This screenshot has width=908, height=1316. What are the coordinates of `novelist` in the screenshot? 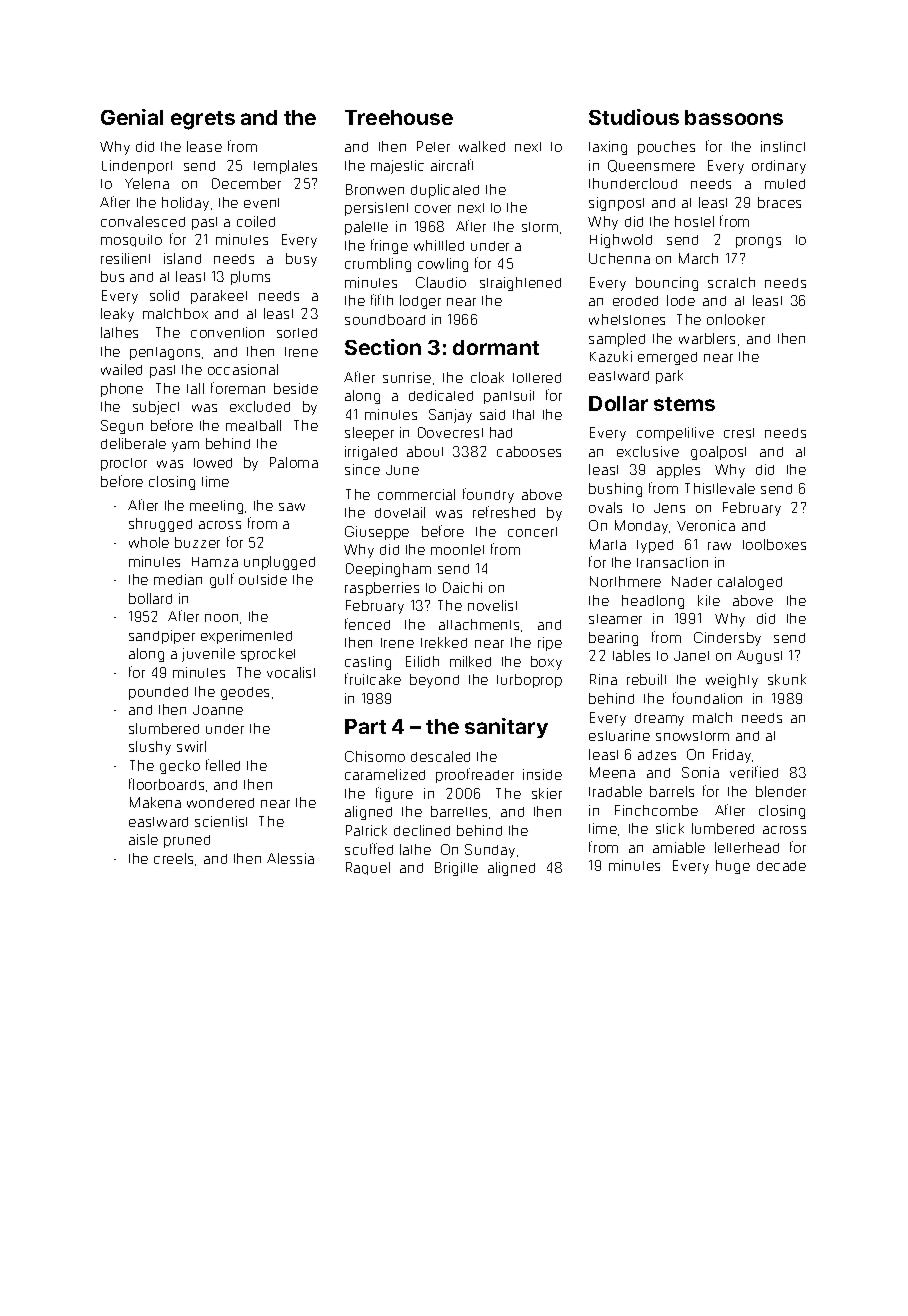 It's located at (492, 605).
